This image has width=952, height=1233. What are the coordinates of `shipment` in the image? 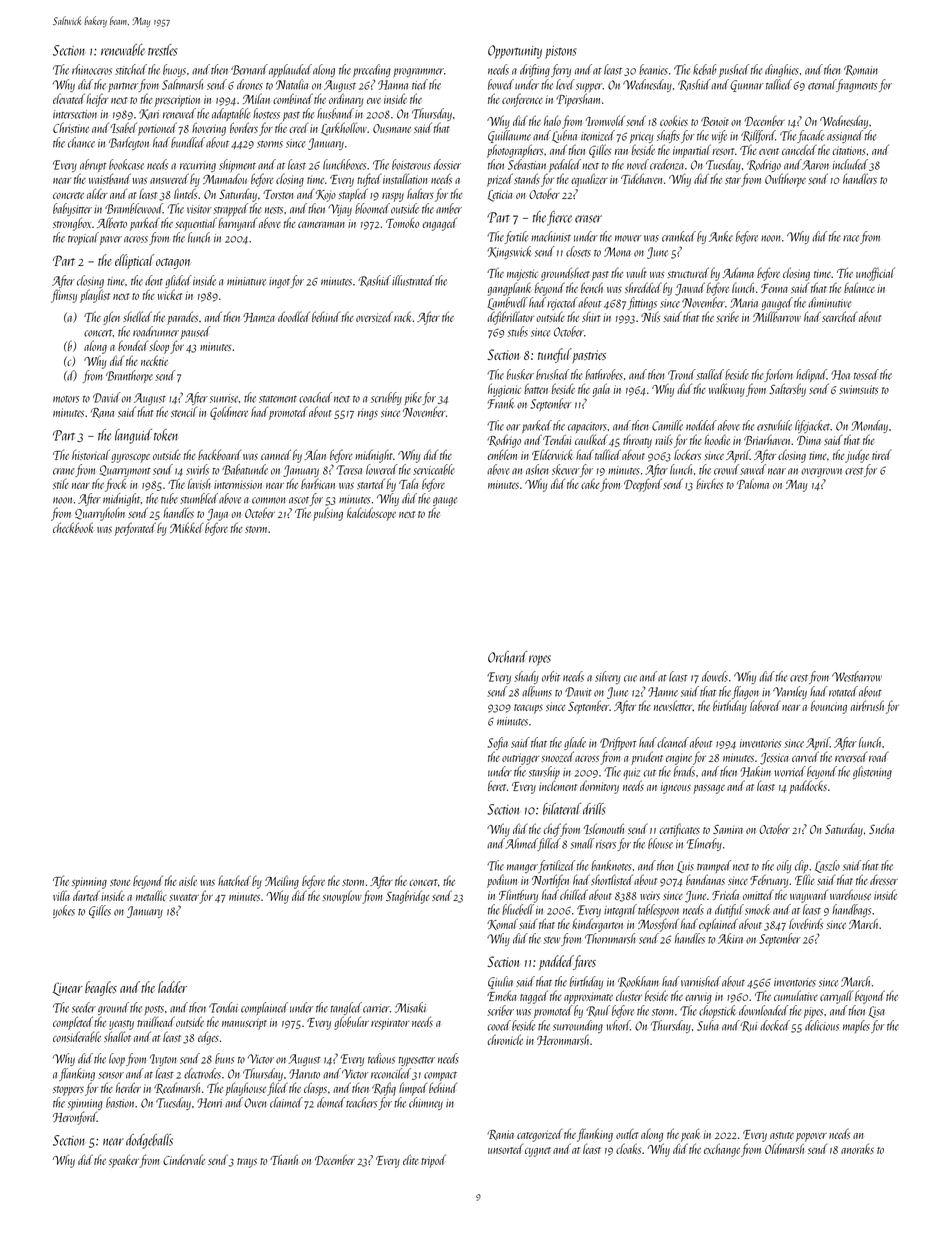 It's located at (237, 166).
